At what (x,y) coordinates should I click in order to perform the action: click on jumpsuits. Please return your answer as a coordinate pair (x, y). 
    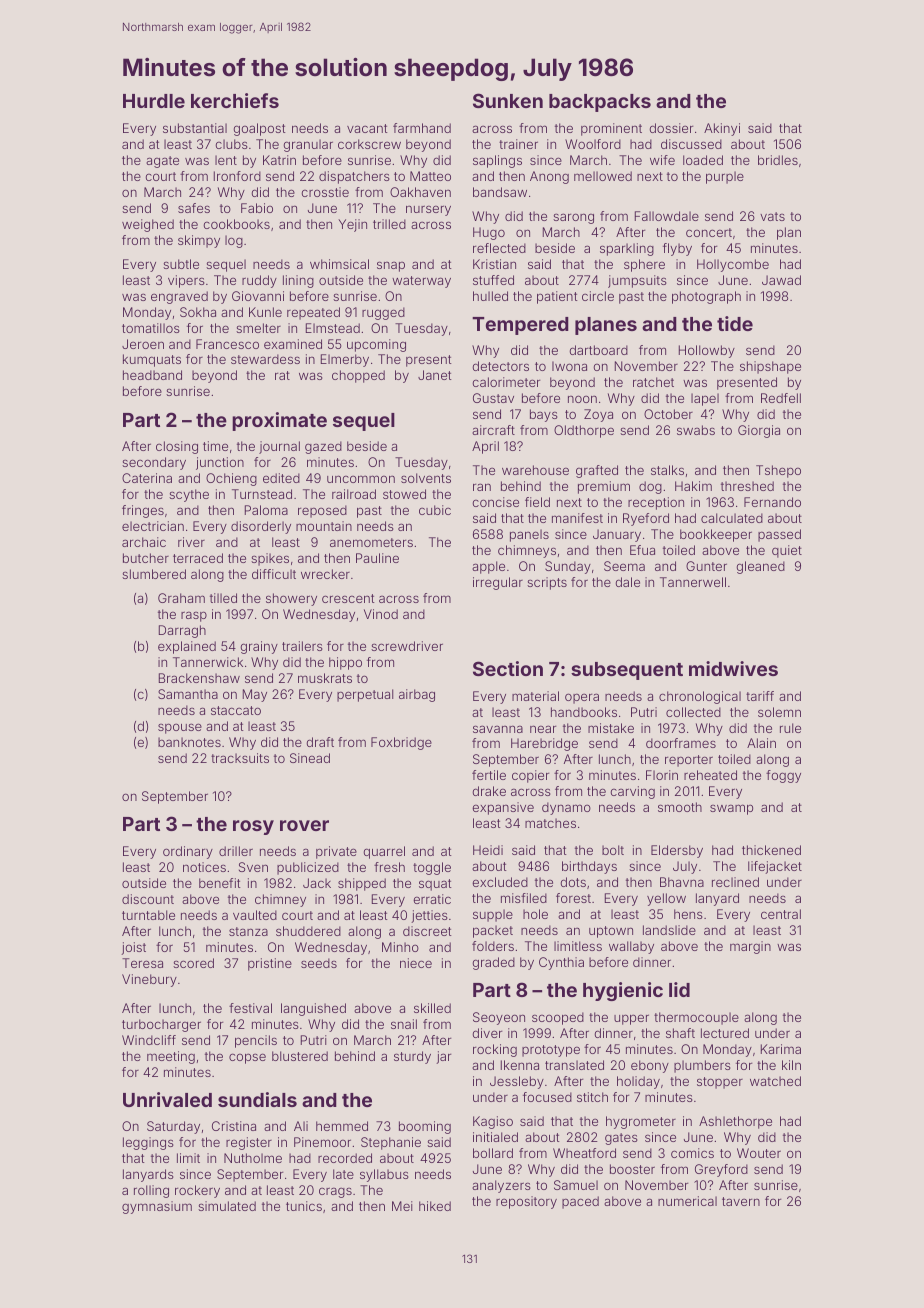
    Looking at the image, I should click on (637, 281).
